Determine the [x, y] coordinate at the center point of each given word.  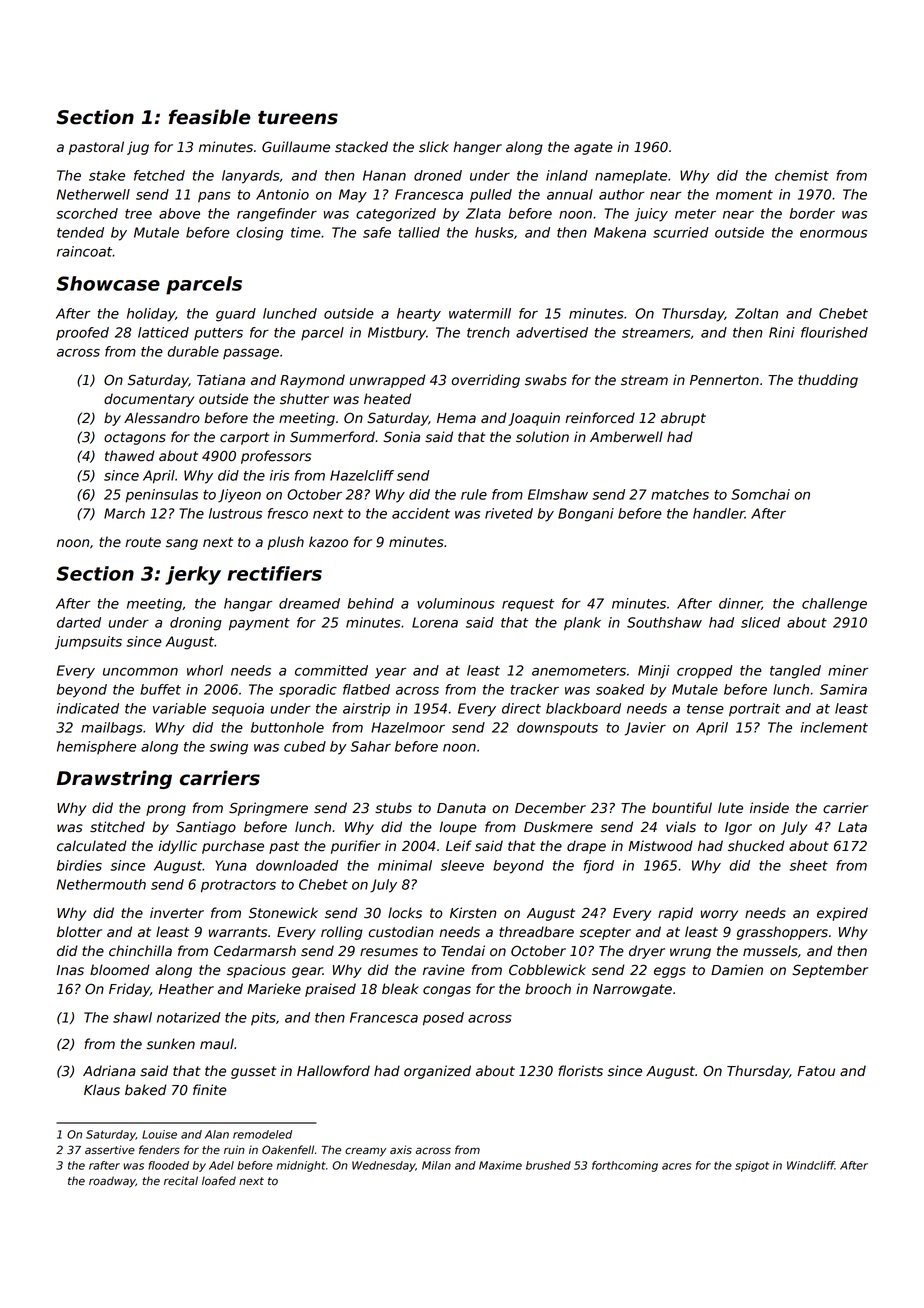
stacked [361, 147]
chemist [802, 175]
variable [179, 708]
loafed [219, 1181]
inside [769, 808]
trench [488, 332]
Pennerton [724, 380]
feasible [210, 117]
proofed [82, 333]
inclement [834, 727]
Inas [70, 970]
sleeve [462, 865]
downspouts [557, 728]
